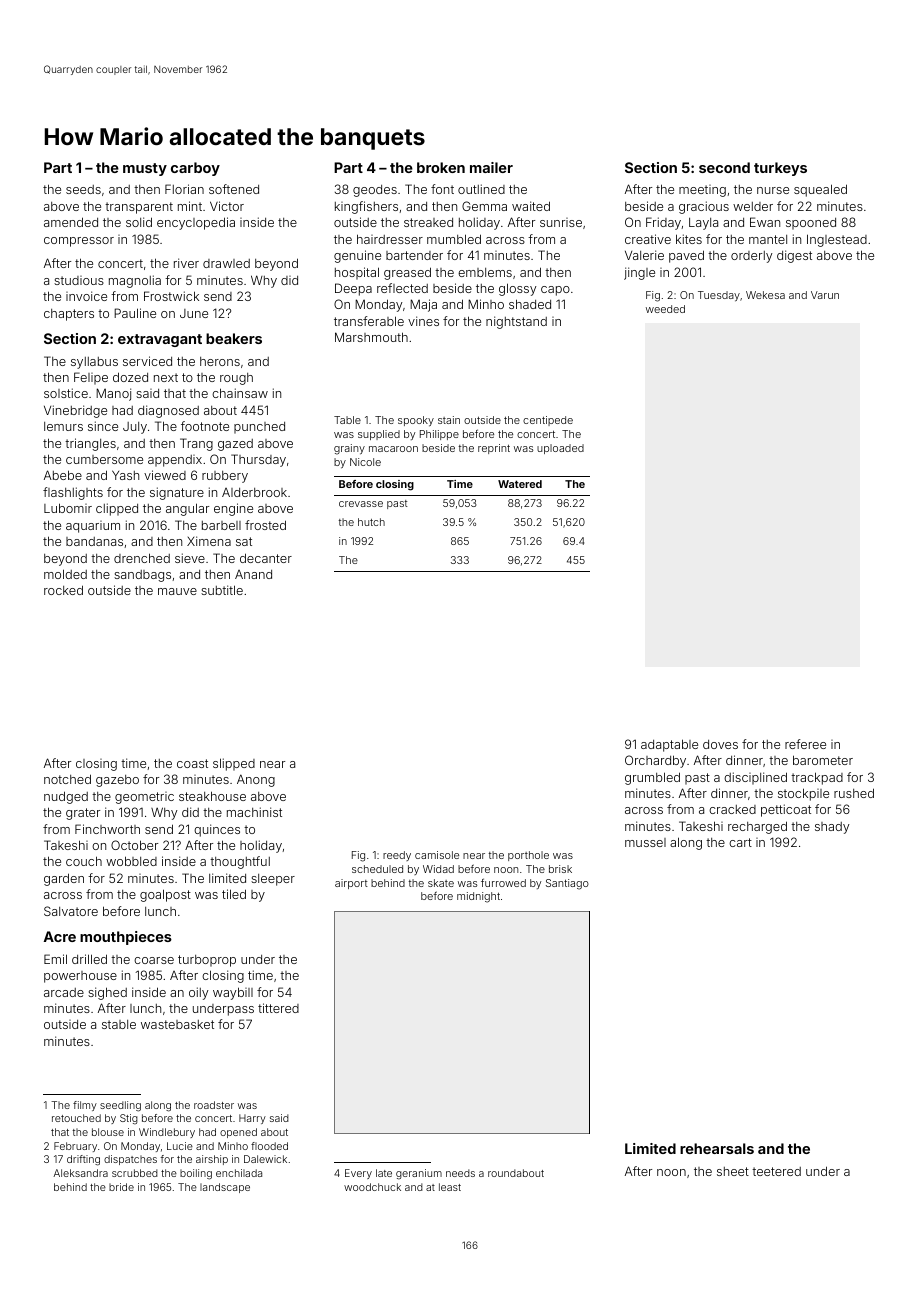 The height and width of the image is (1308, 924). I want to click on font, so click(442, 189).
